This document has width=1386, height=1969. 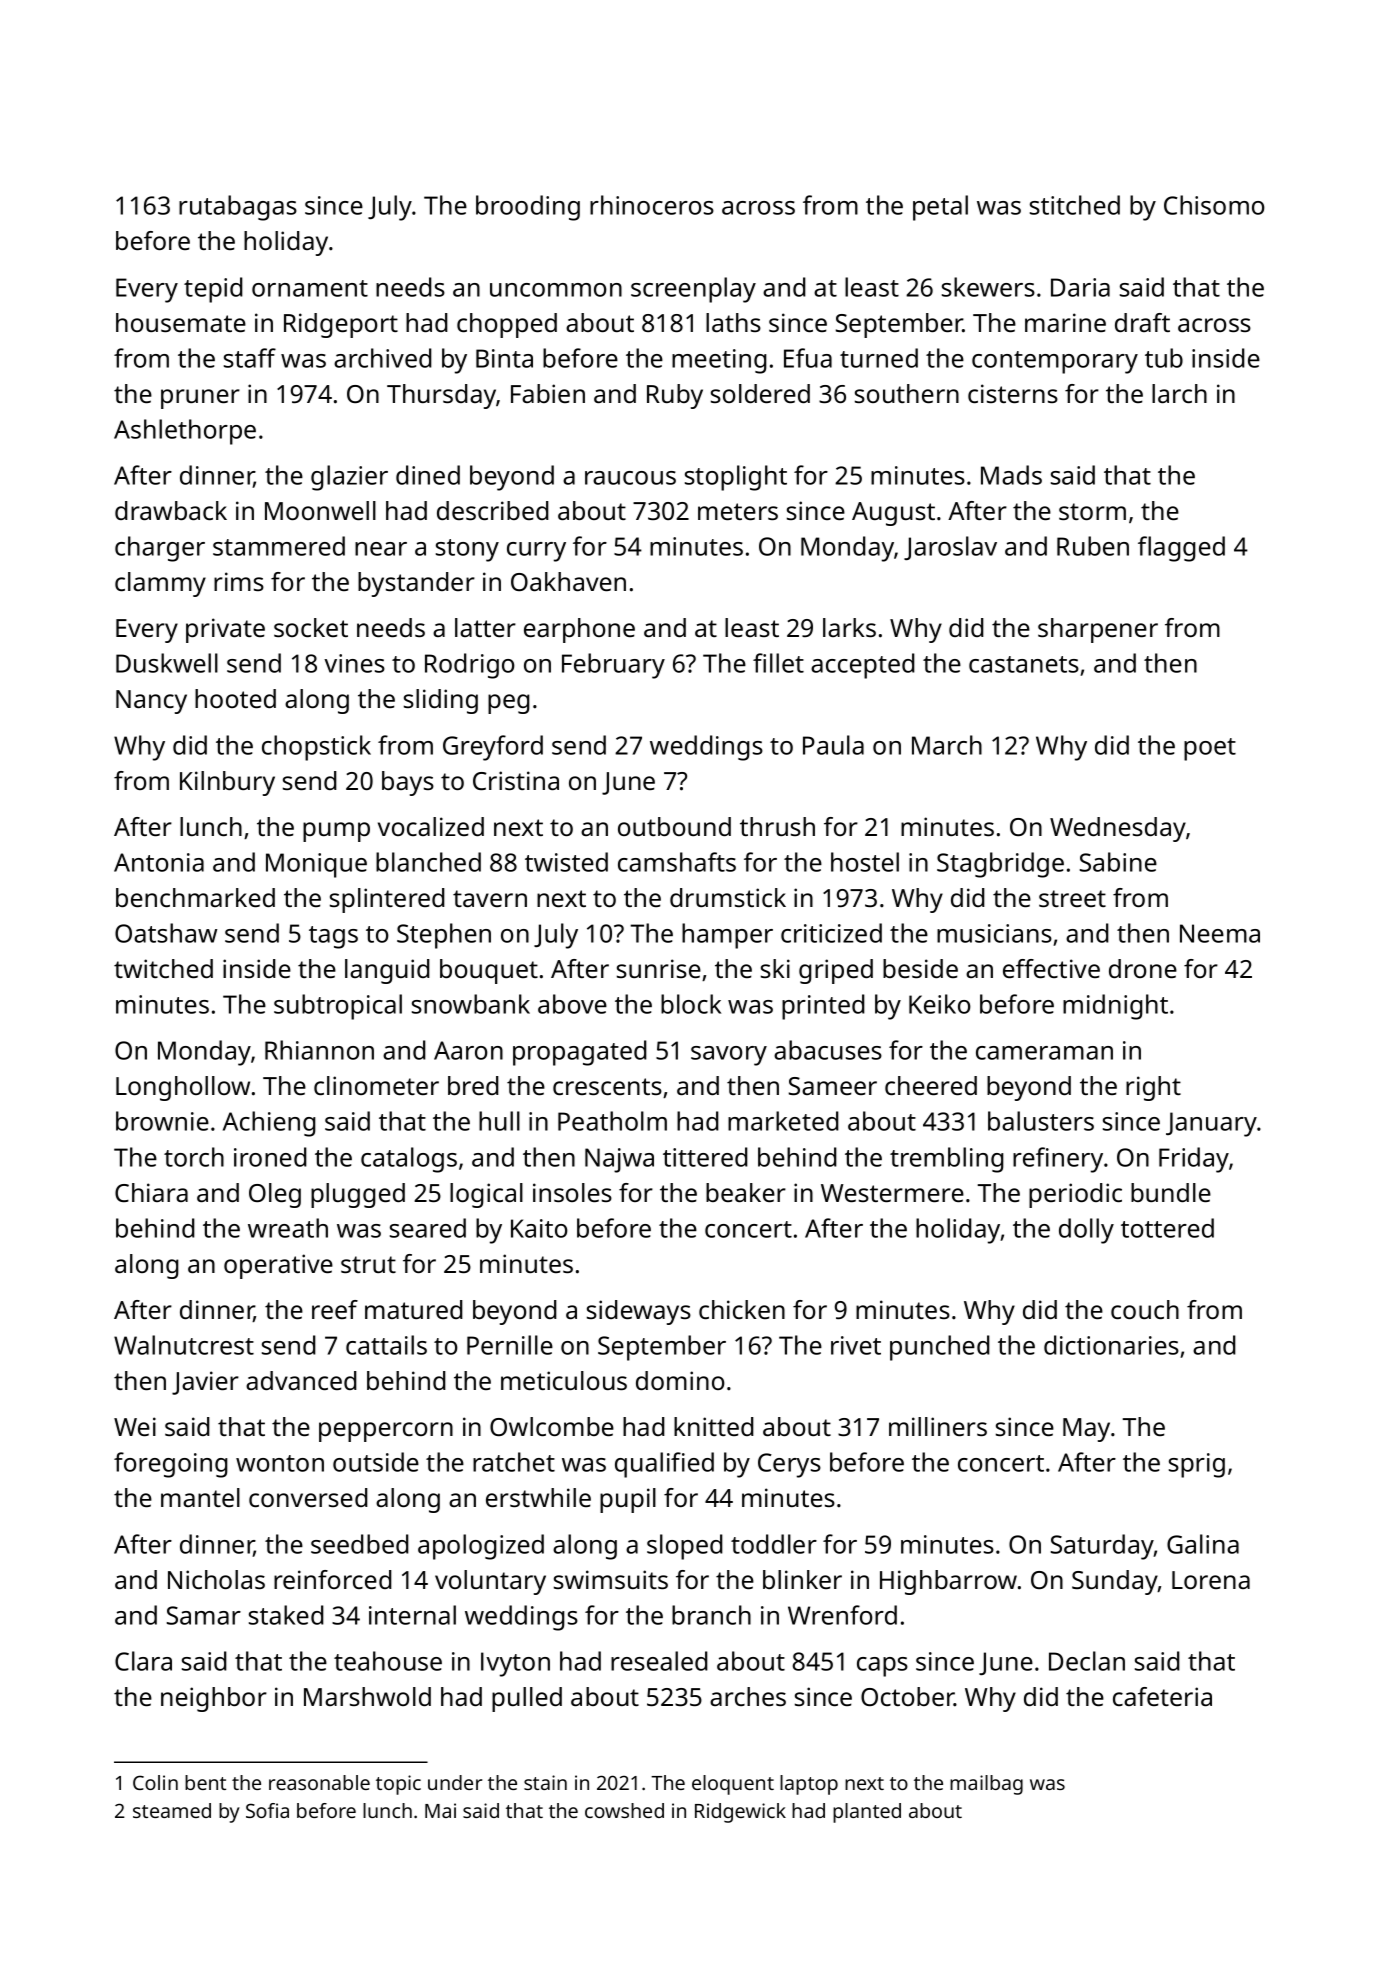 I want to click on mailbag, so click(x=986, y=1785).
